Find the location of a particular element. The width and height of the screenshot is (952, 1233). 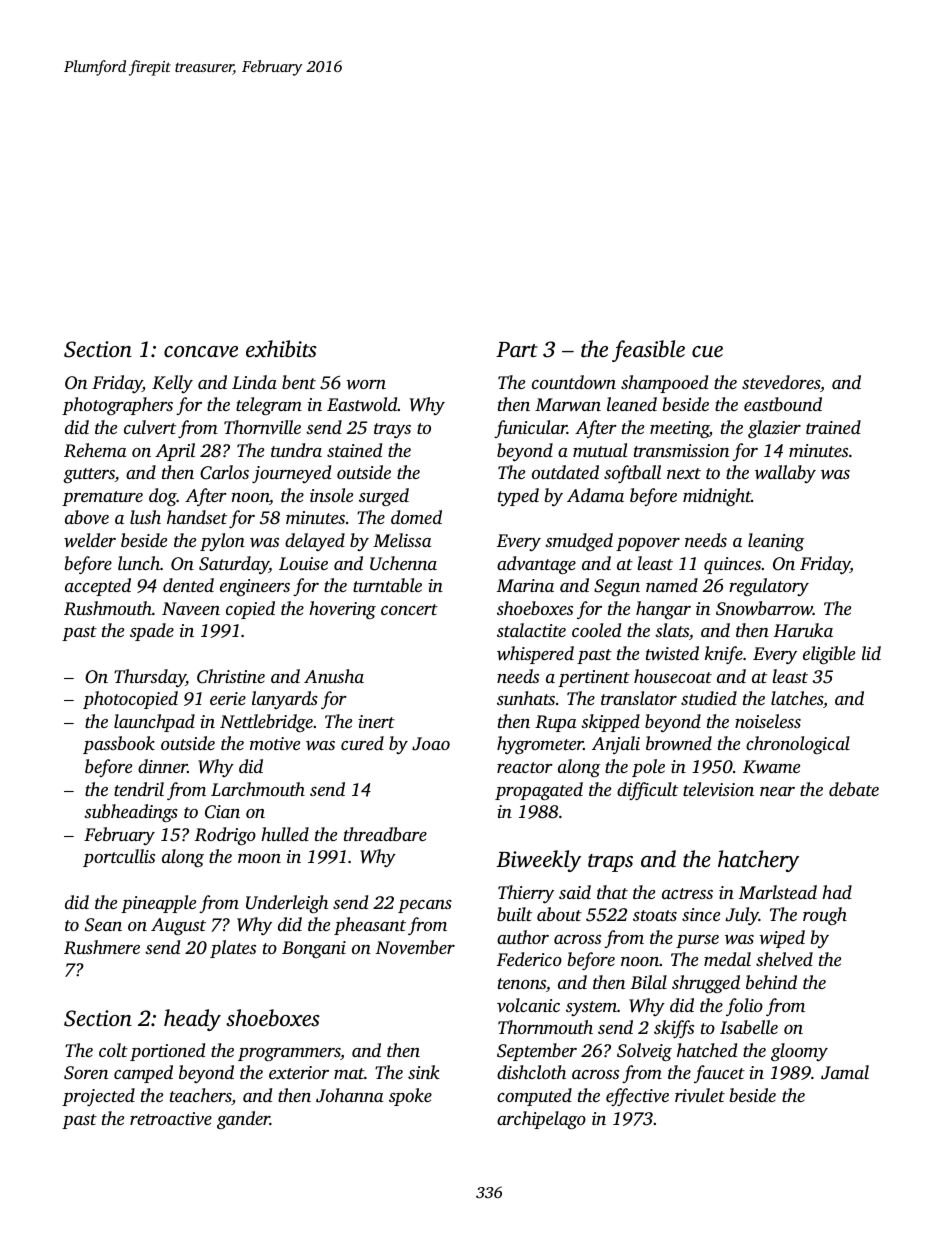

knife is located at coordinates (724, 655).
